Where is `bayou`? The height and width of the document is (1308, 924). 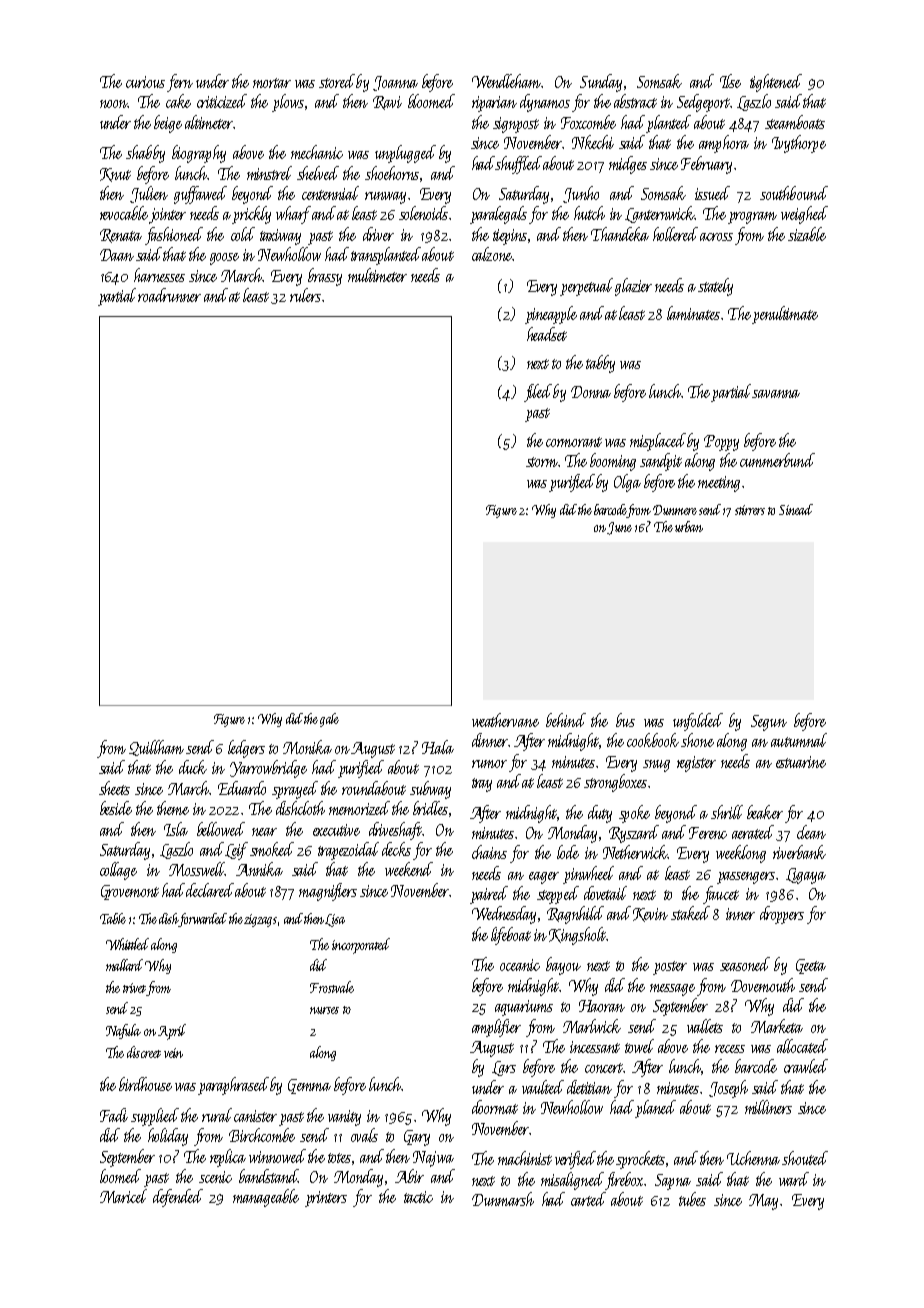
bayou is located at coordinates (563, 966).
